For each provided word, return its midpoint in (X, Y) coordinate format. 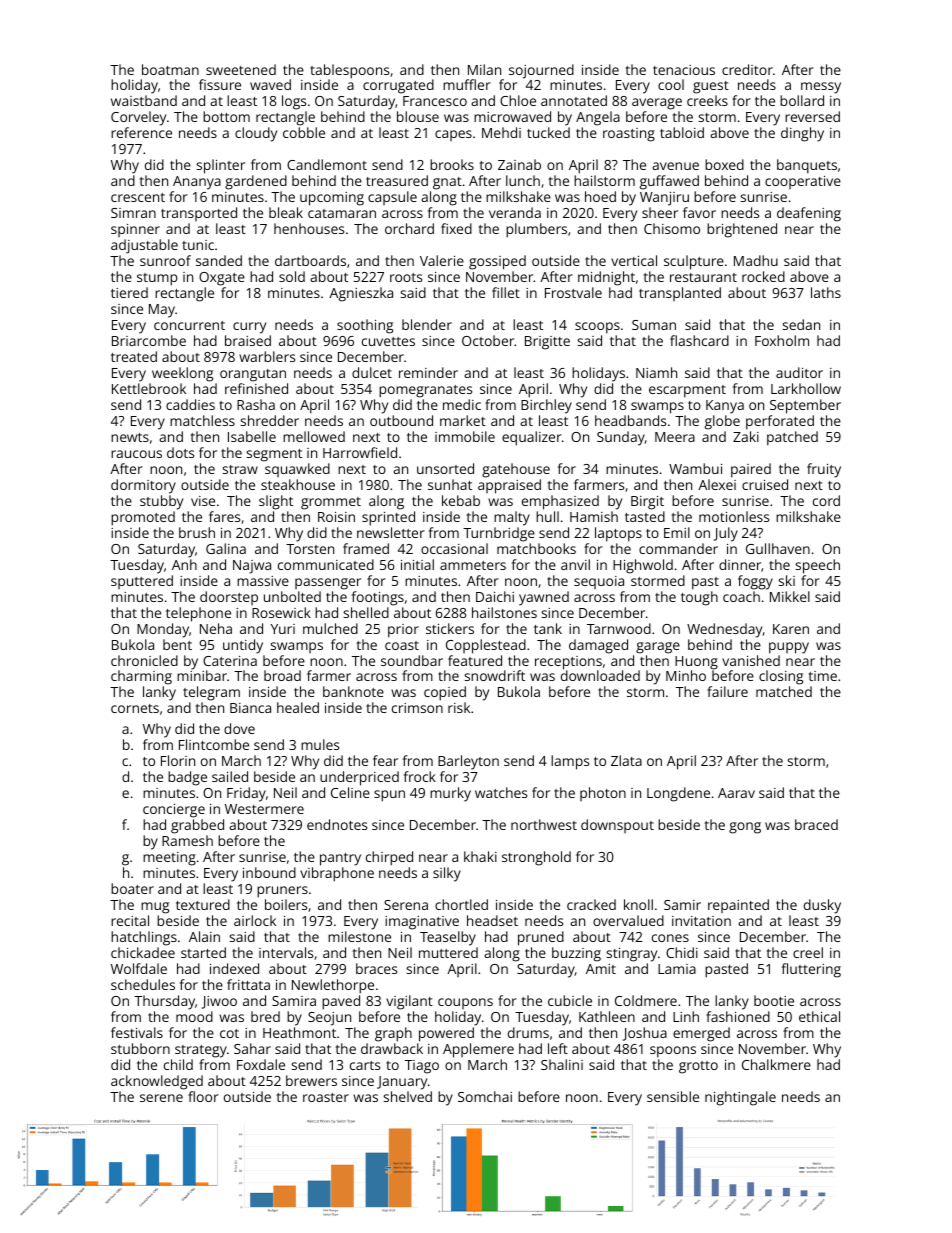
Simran (133, 213)
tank (548, 628)
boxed (724, 164)
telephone (198, 614)
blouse (418, 116)
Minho (686, 675)
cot (229, 1033)
